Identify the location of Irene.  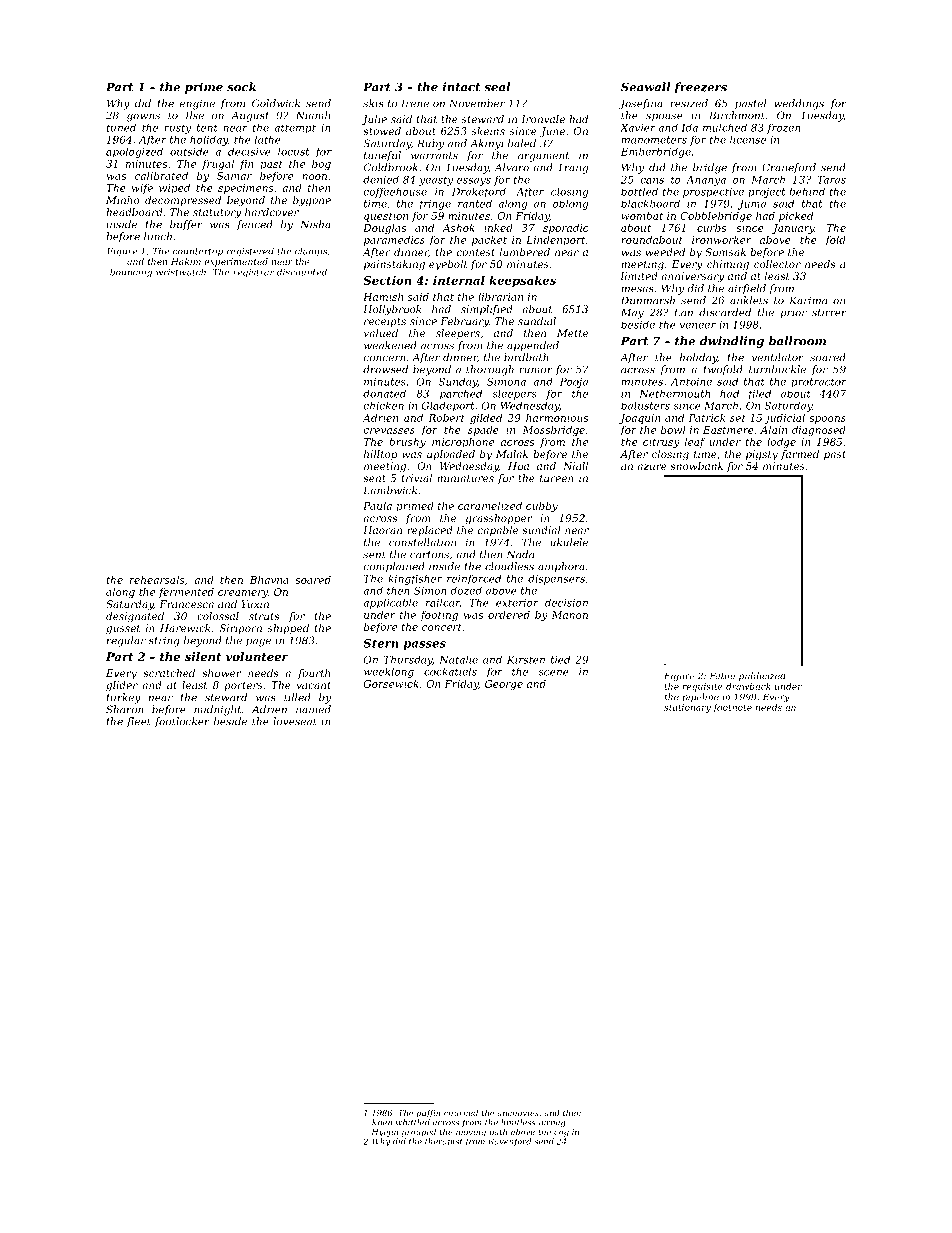
(415, 103).
